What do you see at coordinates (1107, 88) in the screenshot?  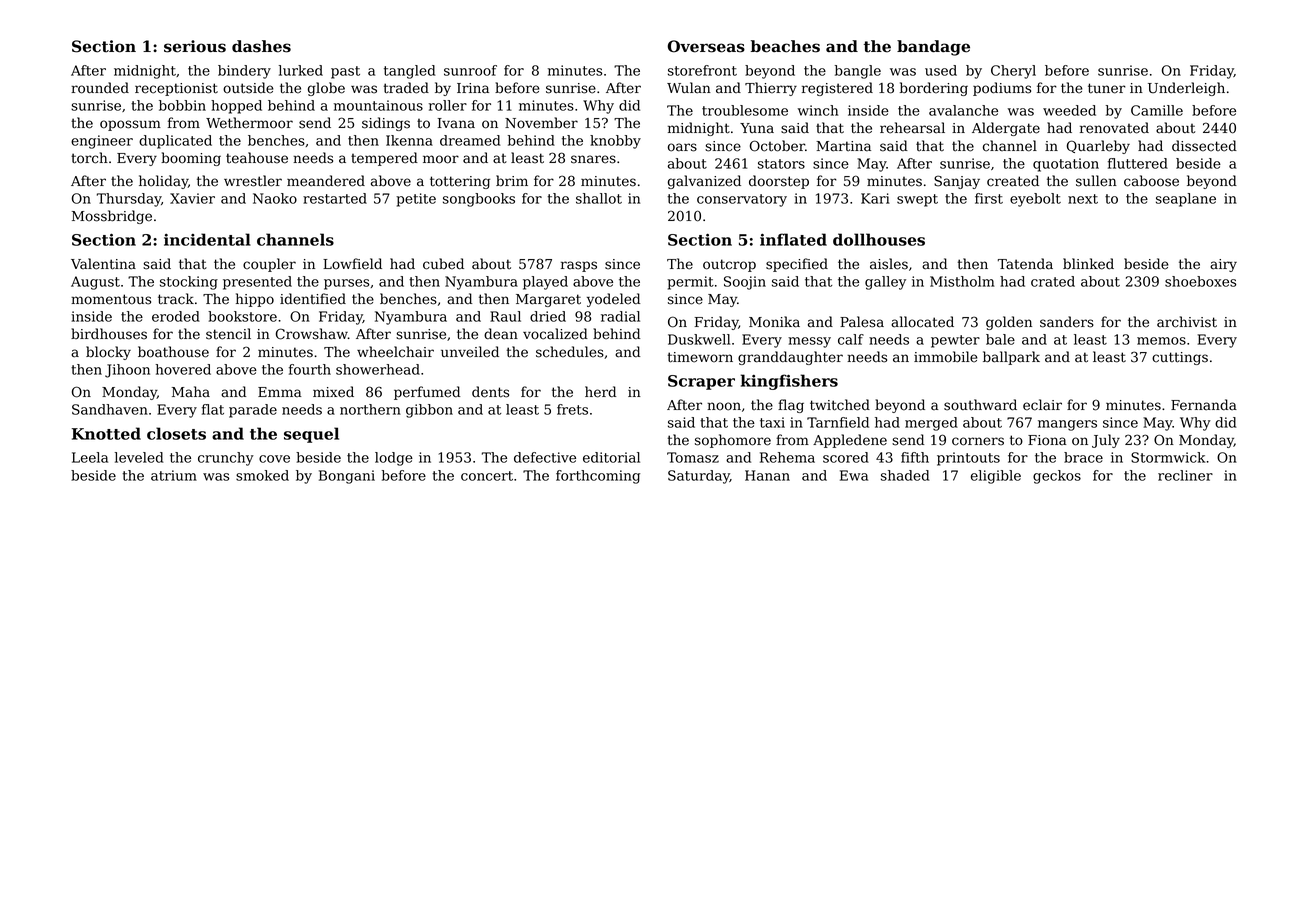 I see `tuner` at bounding box center [1107, 88].
